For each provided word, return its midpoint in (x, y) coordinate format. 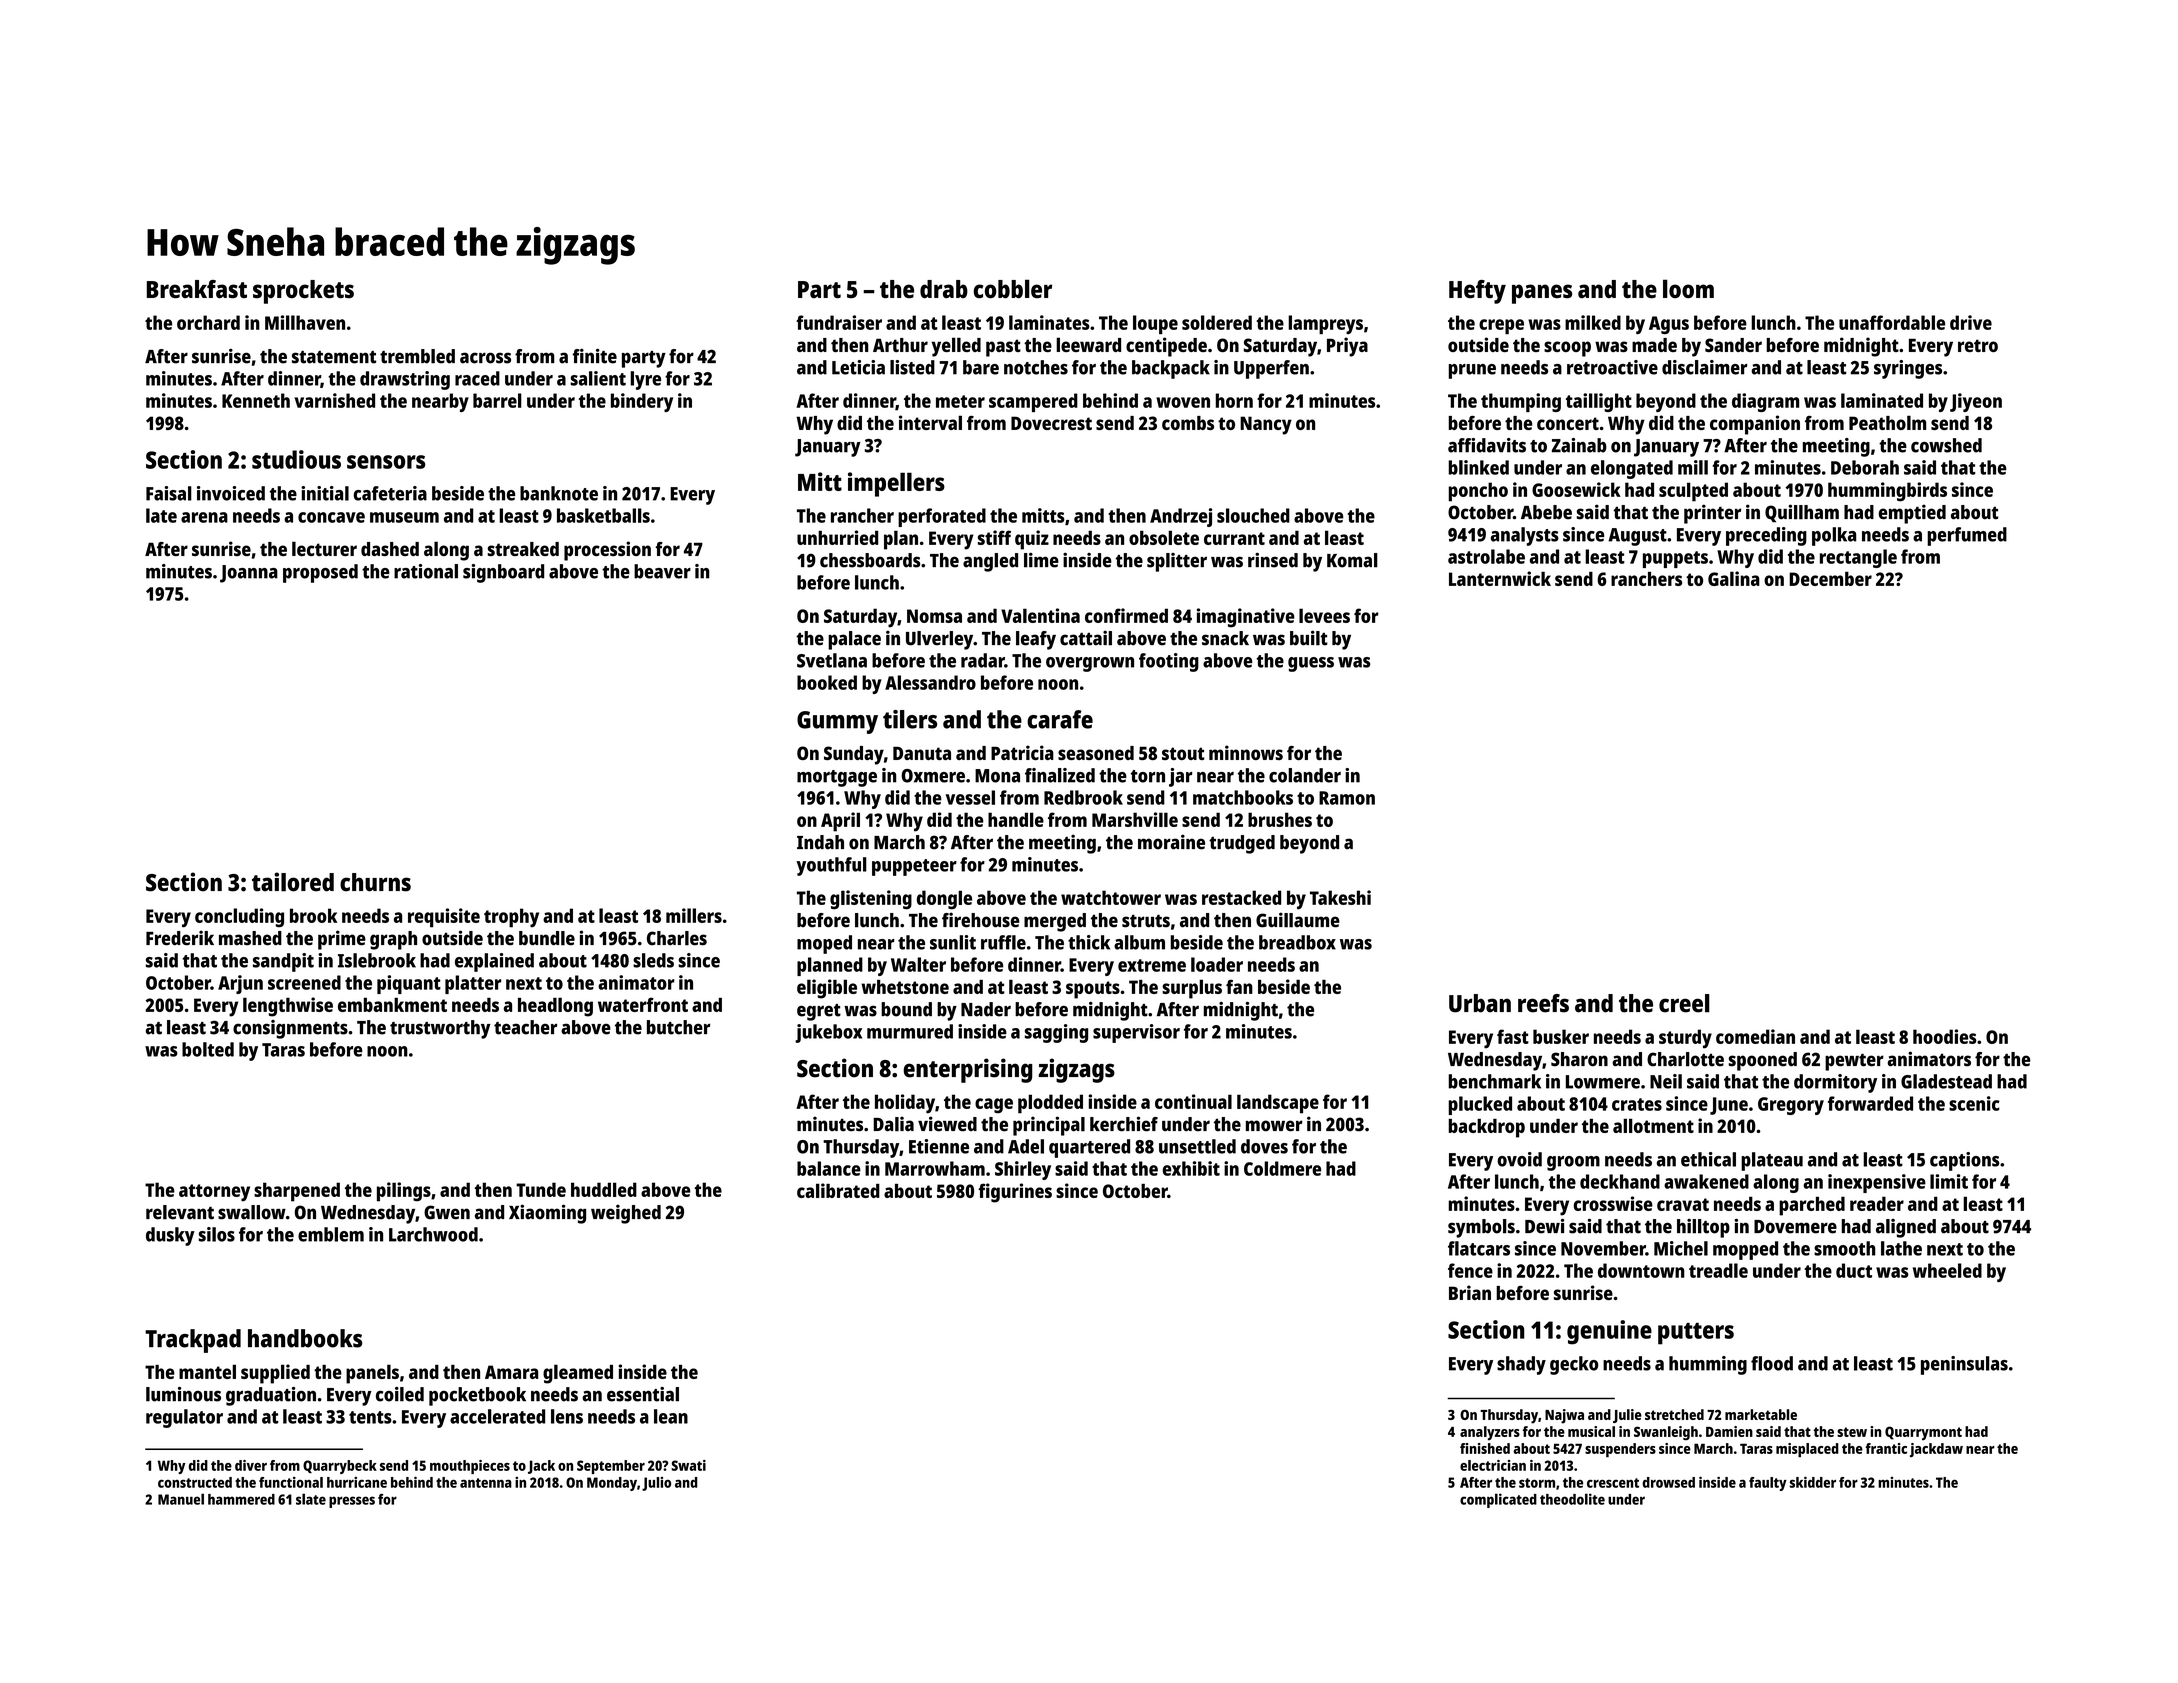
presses (352, 1502)
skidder (1813, 1482)
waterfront (643, 1004)
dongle (944, 900)
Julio (656, 1484)
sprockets (303, 292)
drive (1971, 322)
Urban (1480, 1003)
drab (944, 289)
